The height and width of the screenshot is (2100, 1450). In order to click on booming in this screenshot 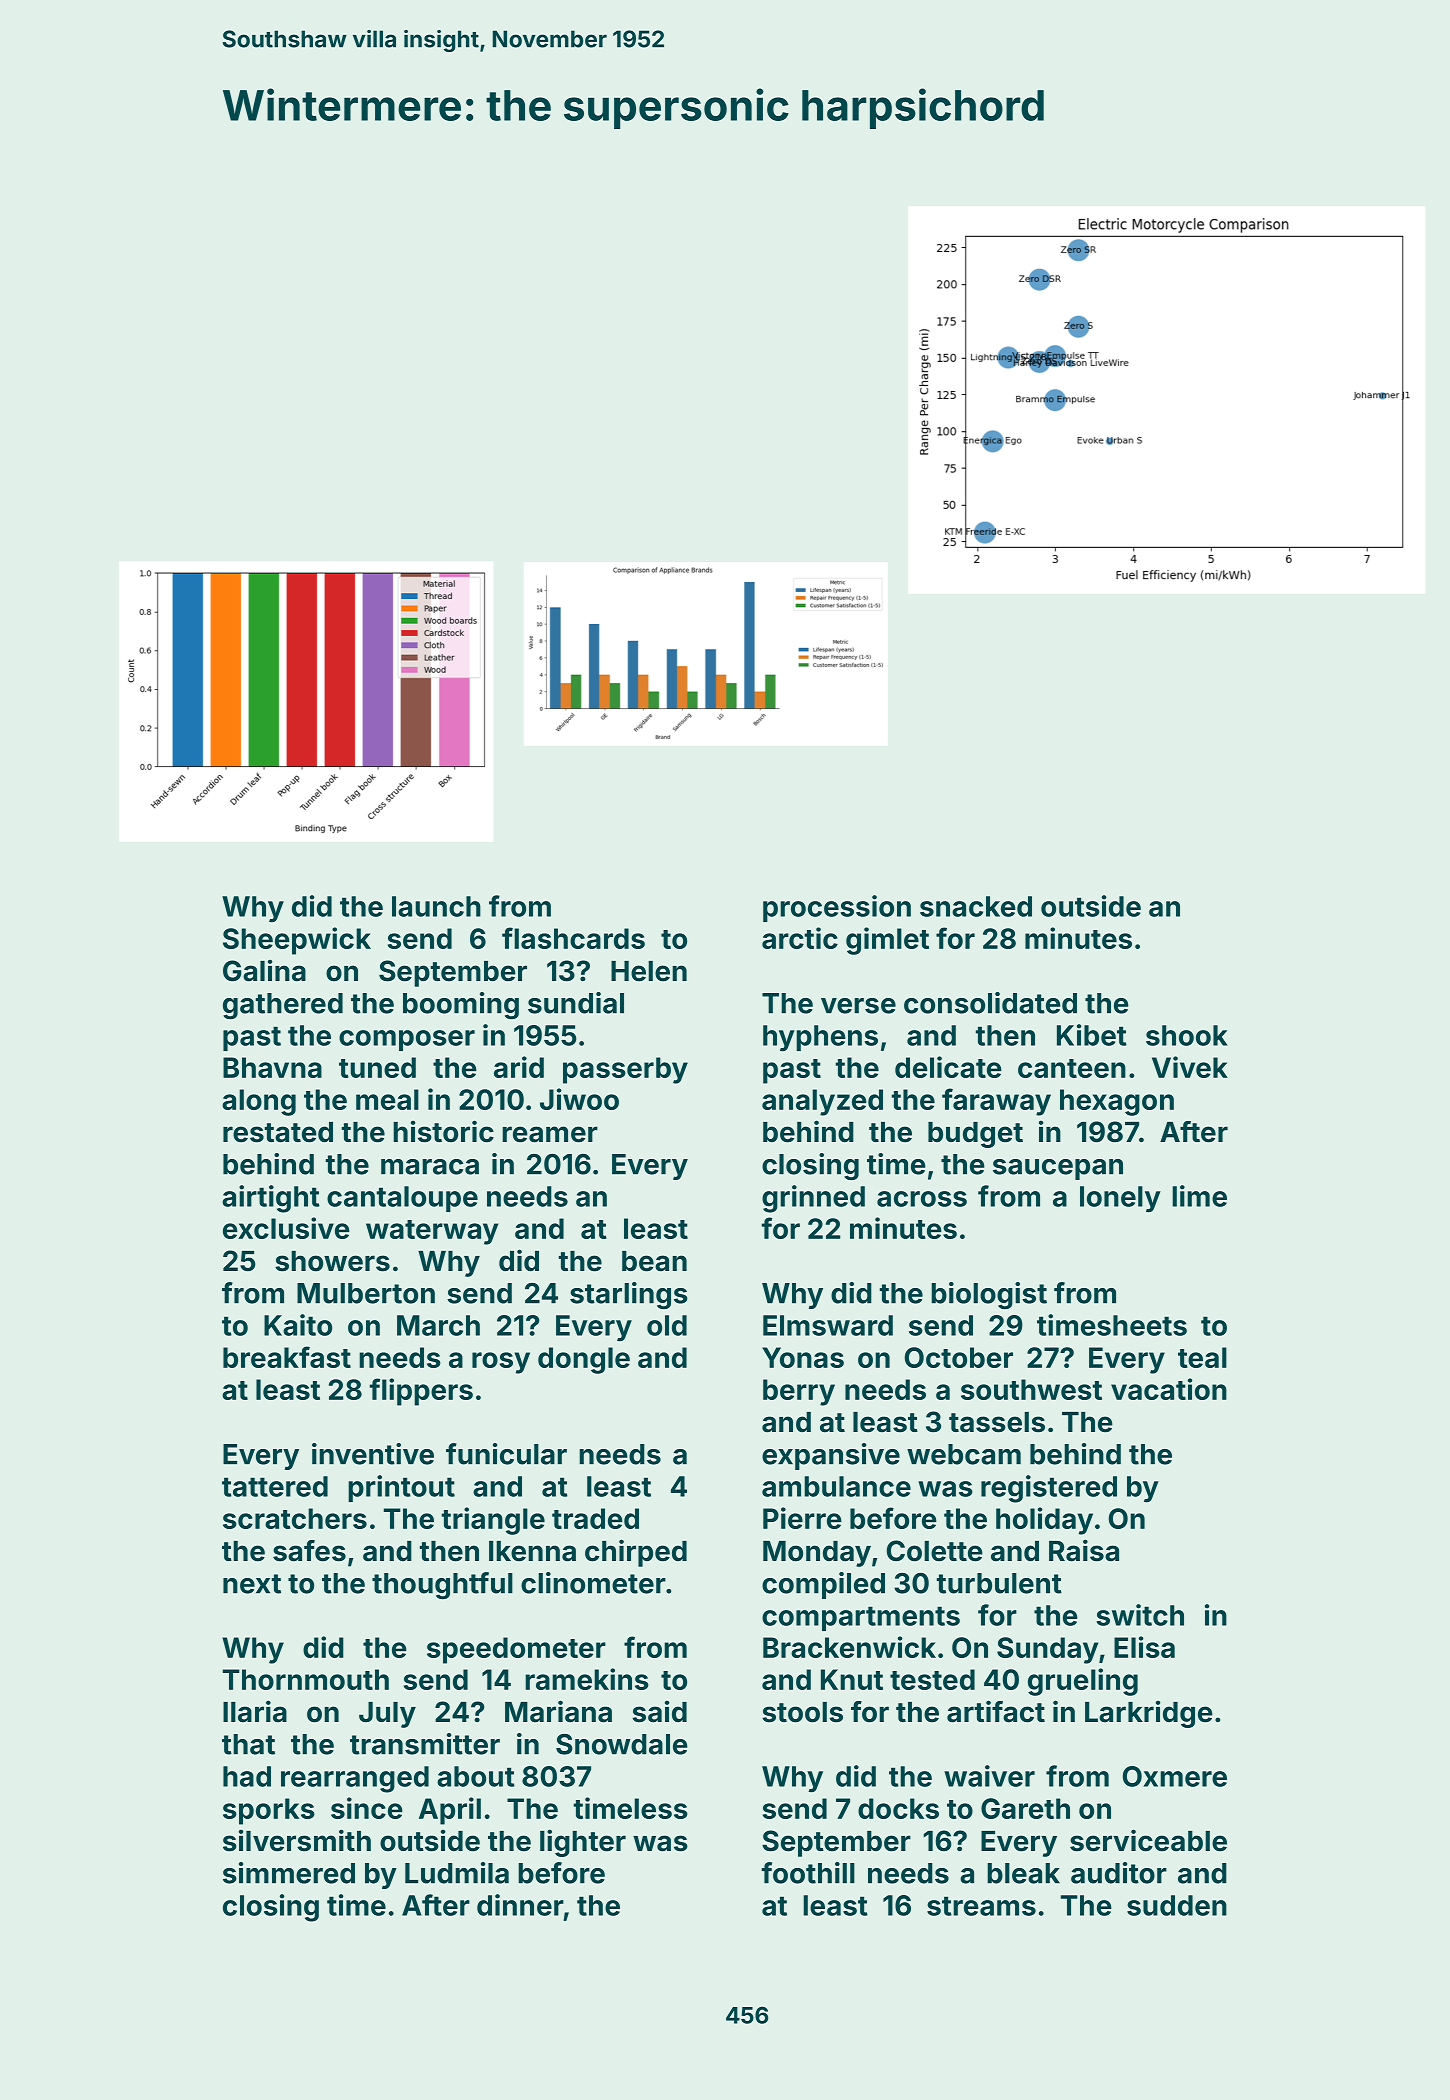, I will do `click(461, 1005)`.
